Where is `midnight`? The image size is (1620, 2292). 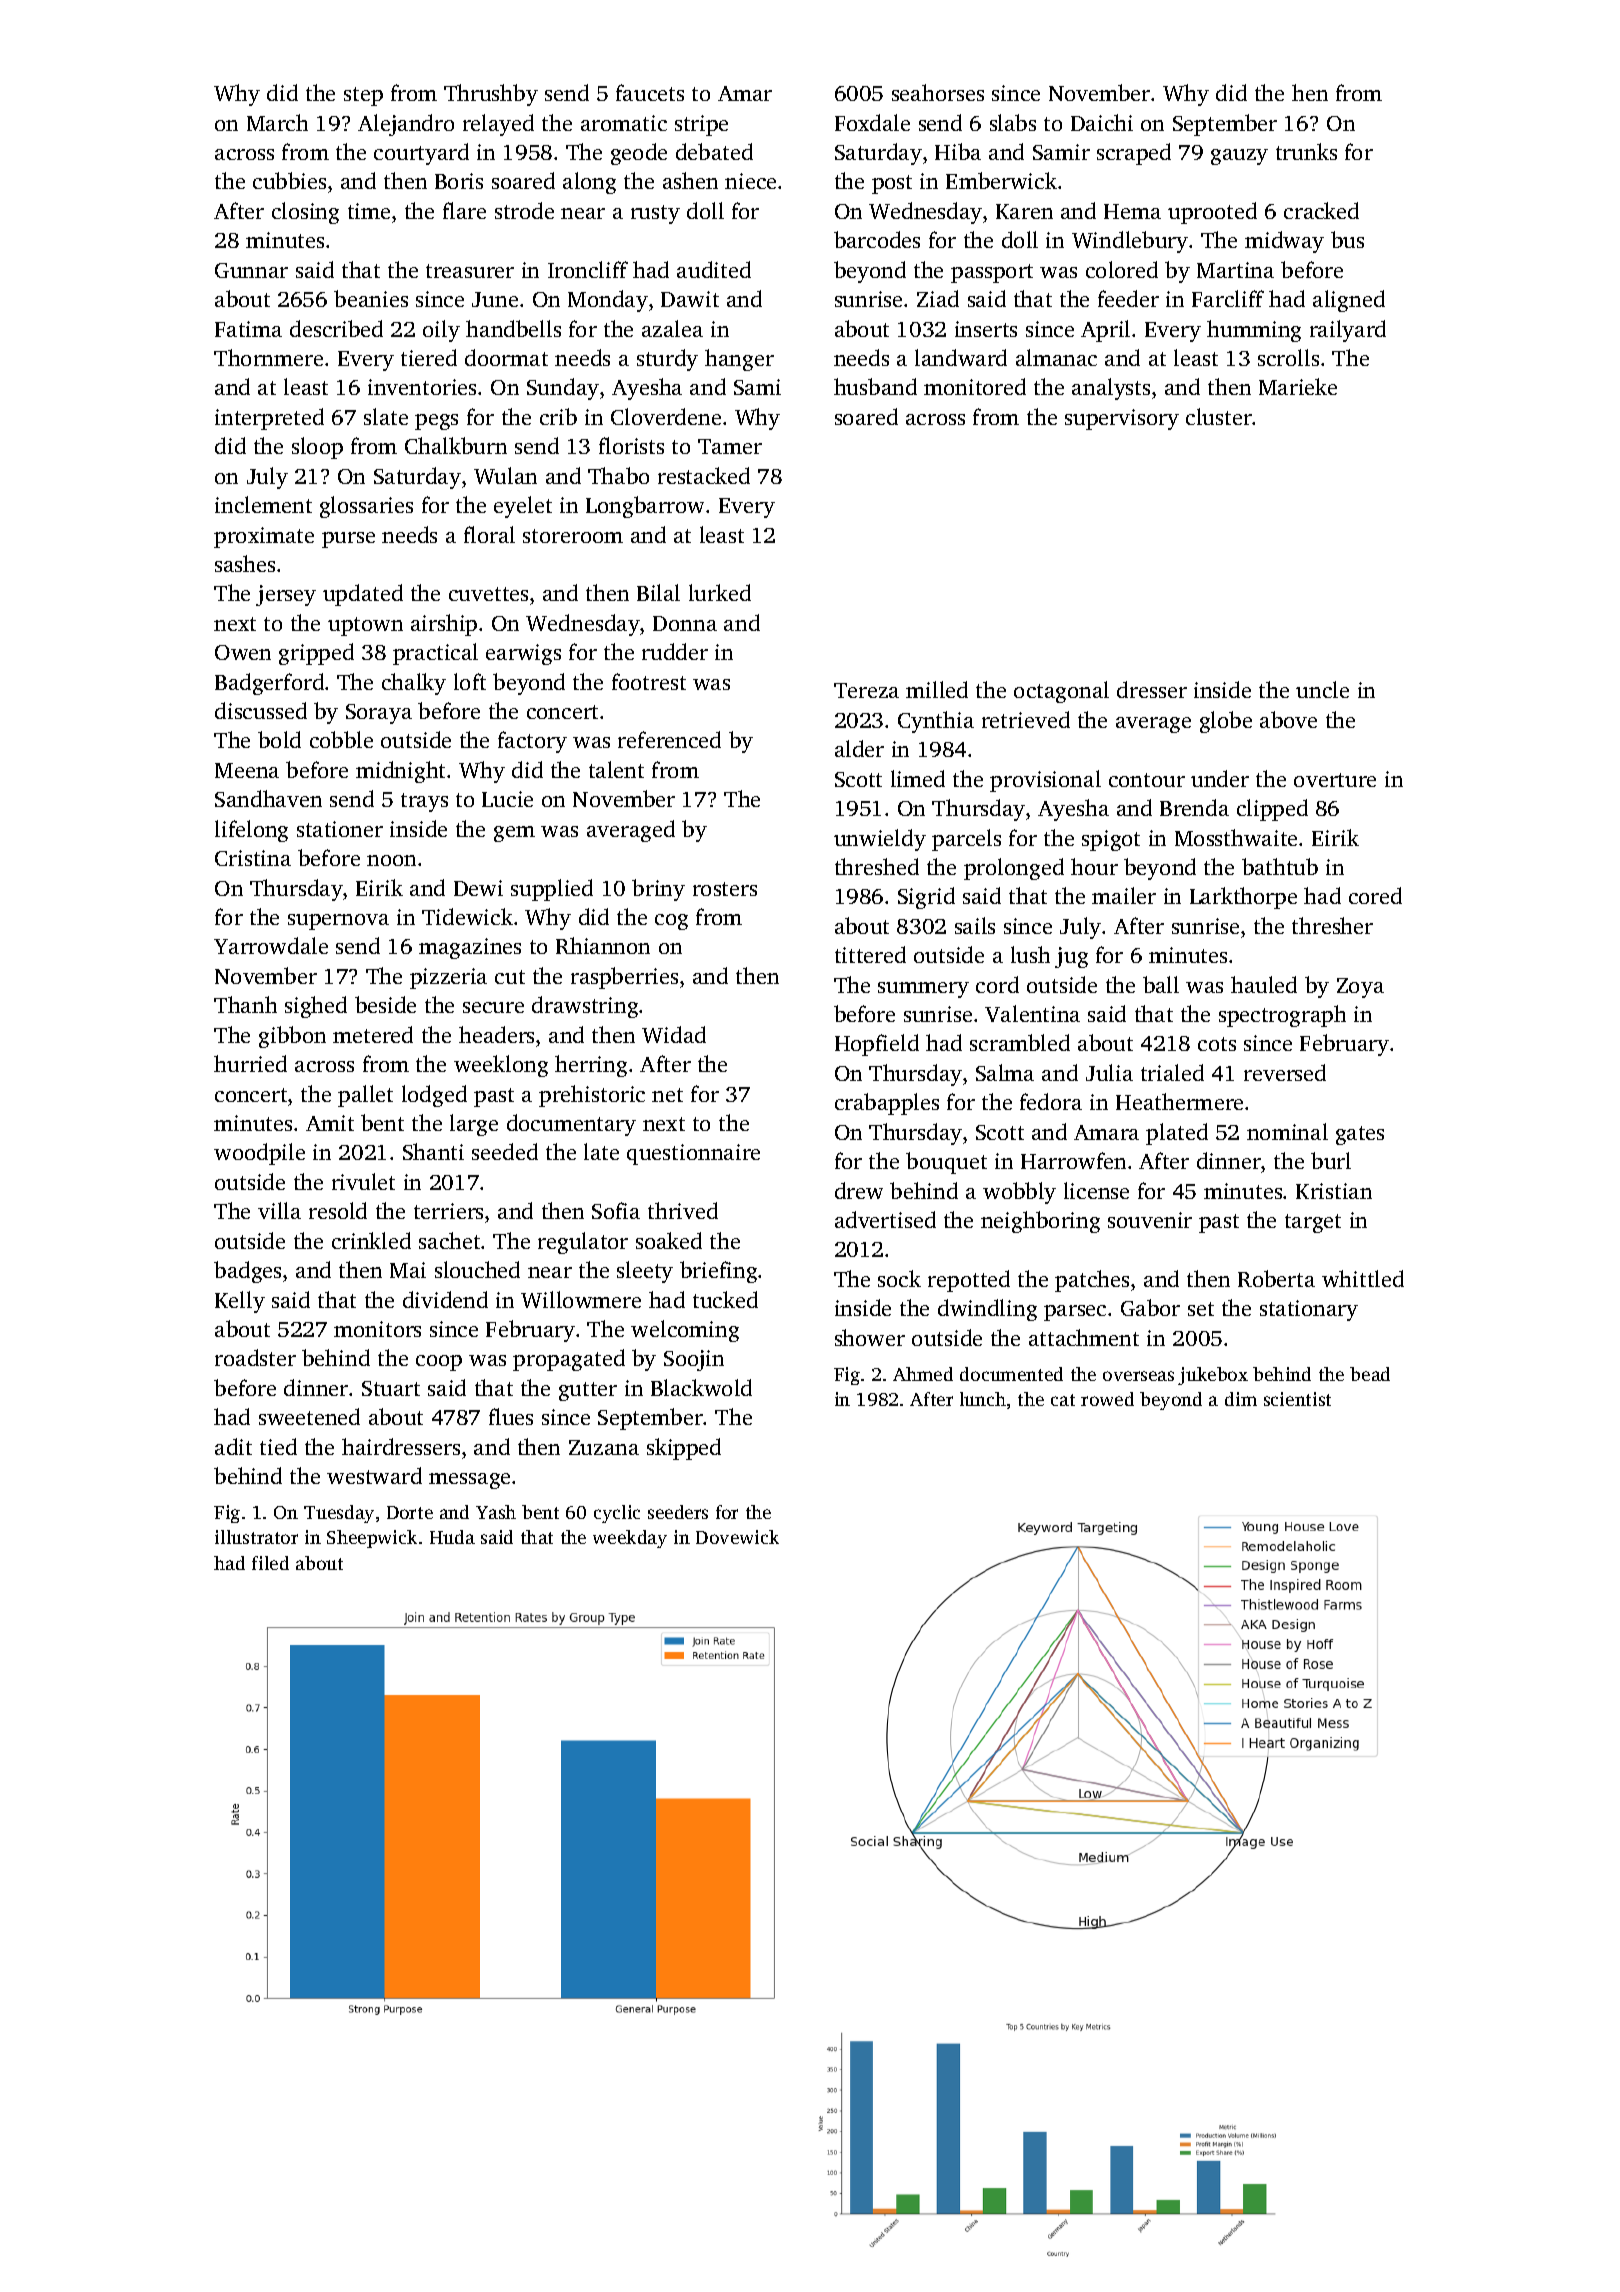
midnight is located at coordinates (400, 772).
